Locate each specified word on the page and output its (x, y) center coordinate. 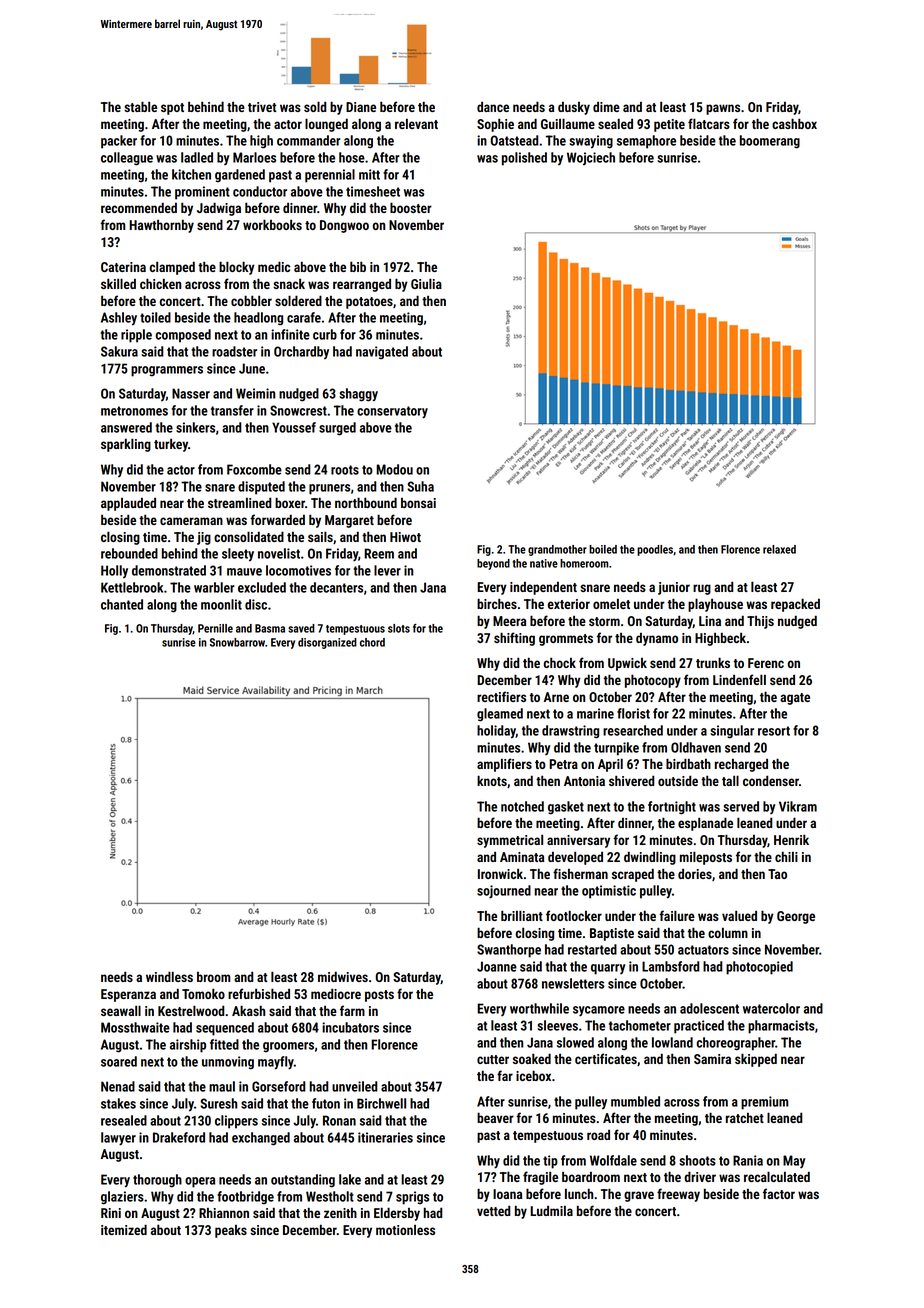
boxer (290, 502)
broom (213, 977)
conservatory (392, 412)
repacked (795, 605)
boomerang (770, 142)
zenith (340, 1213)
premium (765, 1103)
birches (497, 603)
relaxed (779, 549)
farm (352, 1010)
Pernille (215, 628)
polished (524, 159)
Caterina (123, 267)
